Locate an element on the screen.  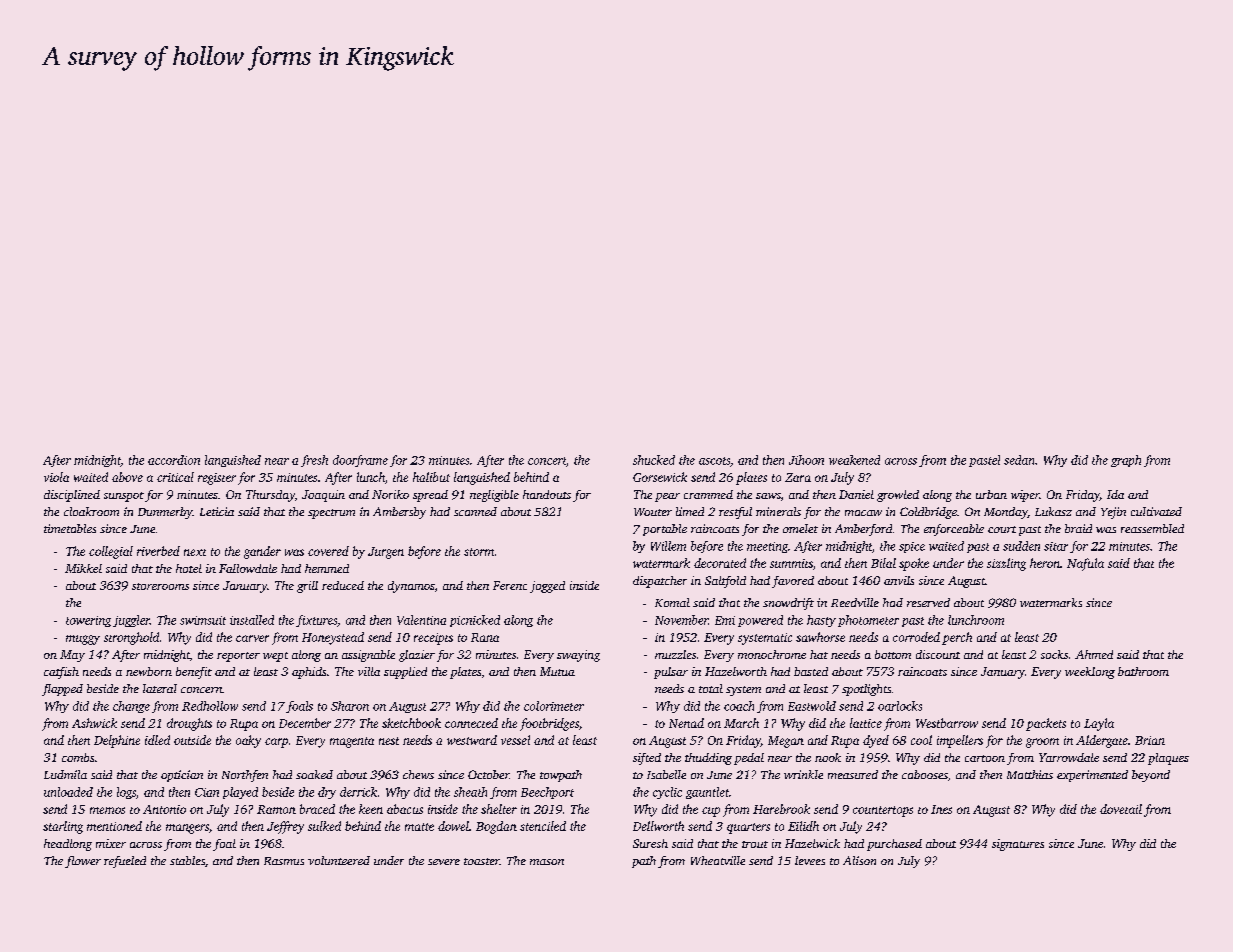
fresh is located at coordinates (314, 461).
